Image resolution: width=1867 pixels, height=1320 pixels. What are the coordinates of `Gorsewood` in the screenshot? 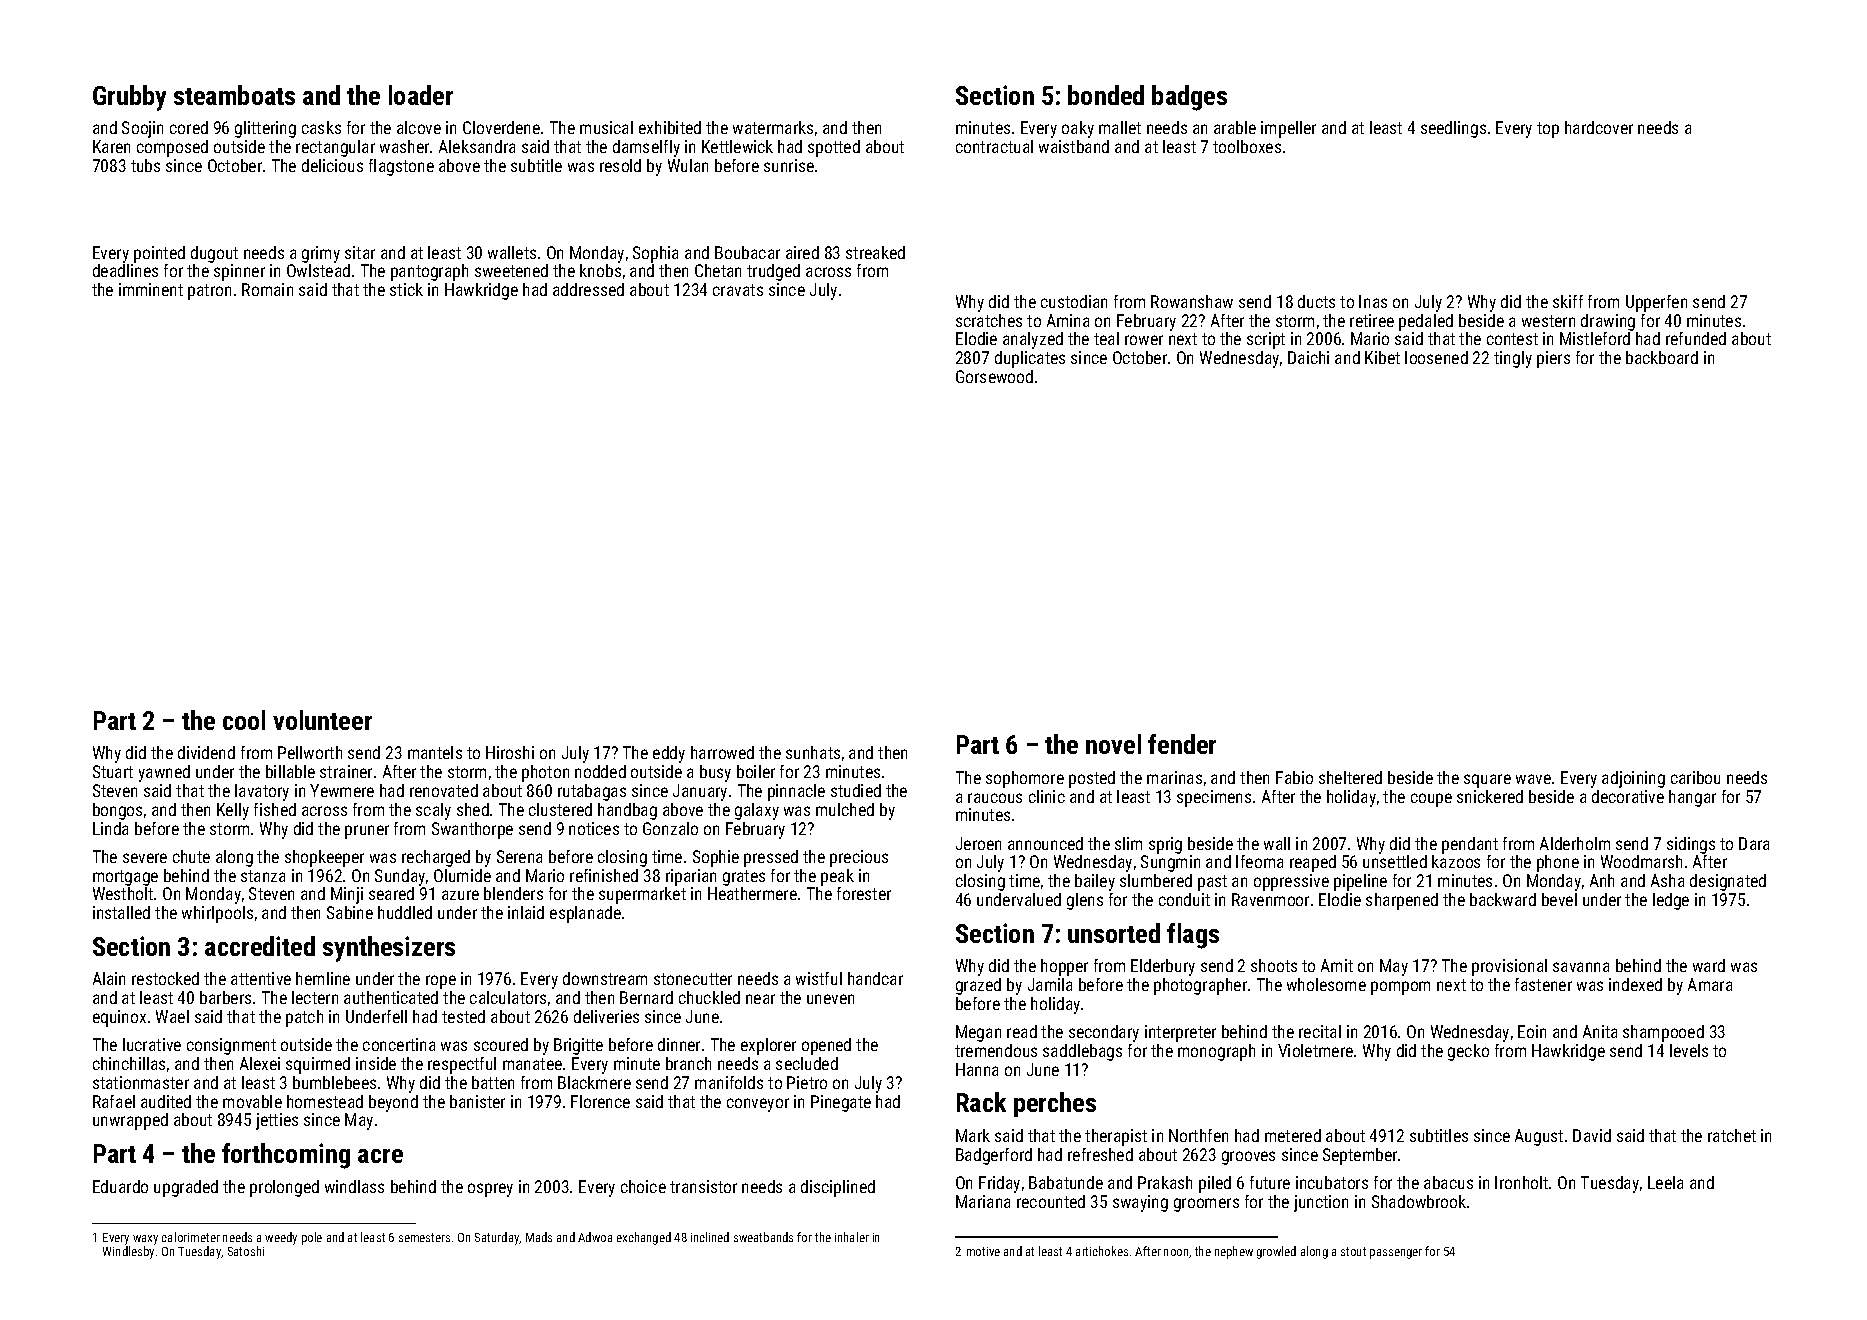 It's located at (994, 376).
